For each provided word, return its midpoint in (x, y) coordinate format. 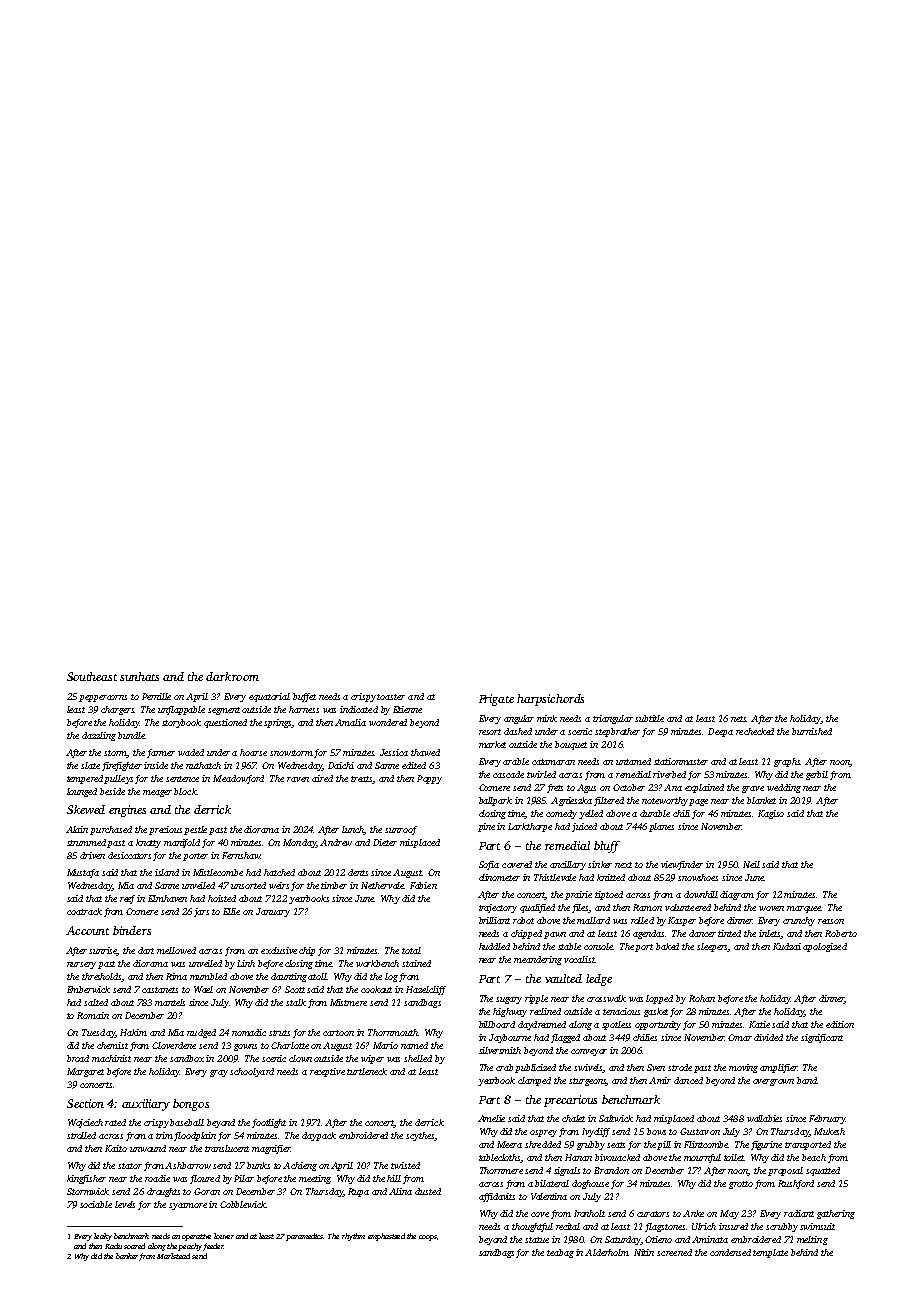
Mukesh (829, 1131)
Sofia (489, 865)
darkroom (232, 676)
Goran (207, 1191)
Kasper (682, 921)
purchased (111, 830)
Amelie (491, 1118)
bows (656, 1131)
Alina (400, 1191)
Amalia (350, 722)
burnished (812, 731)
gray (219, 1073)
